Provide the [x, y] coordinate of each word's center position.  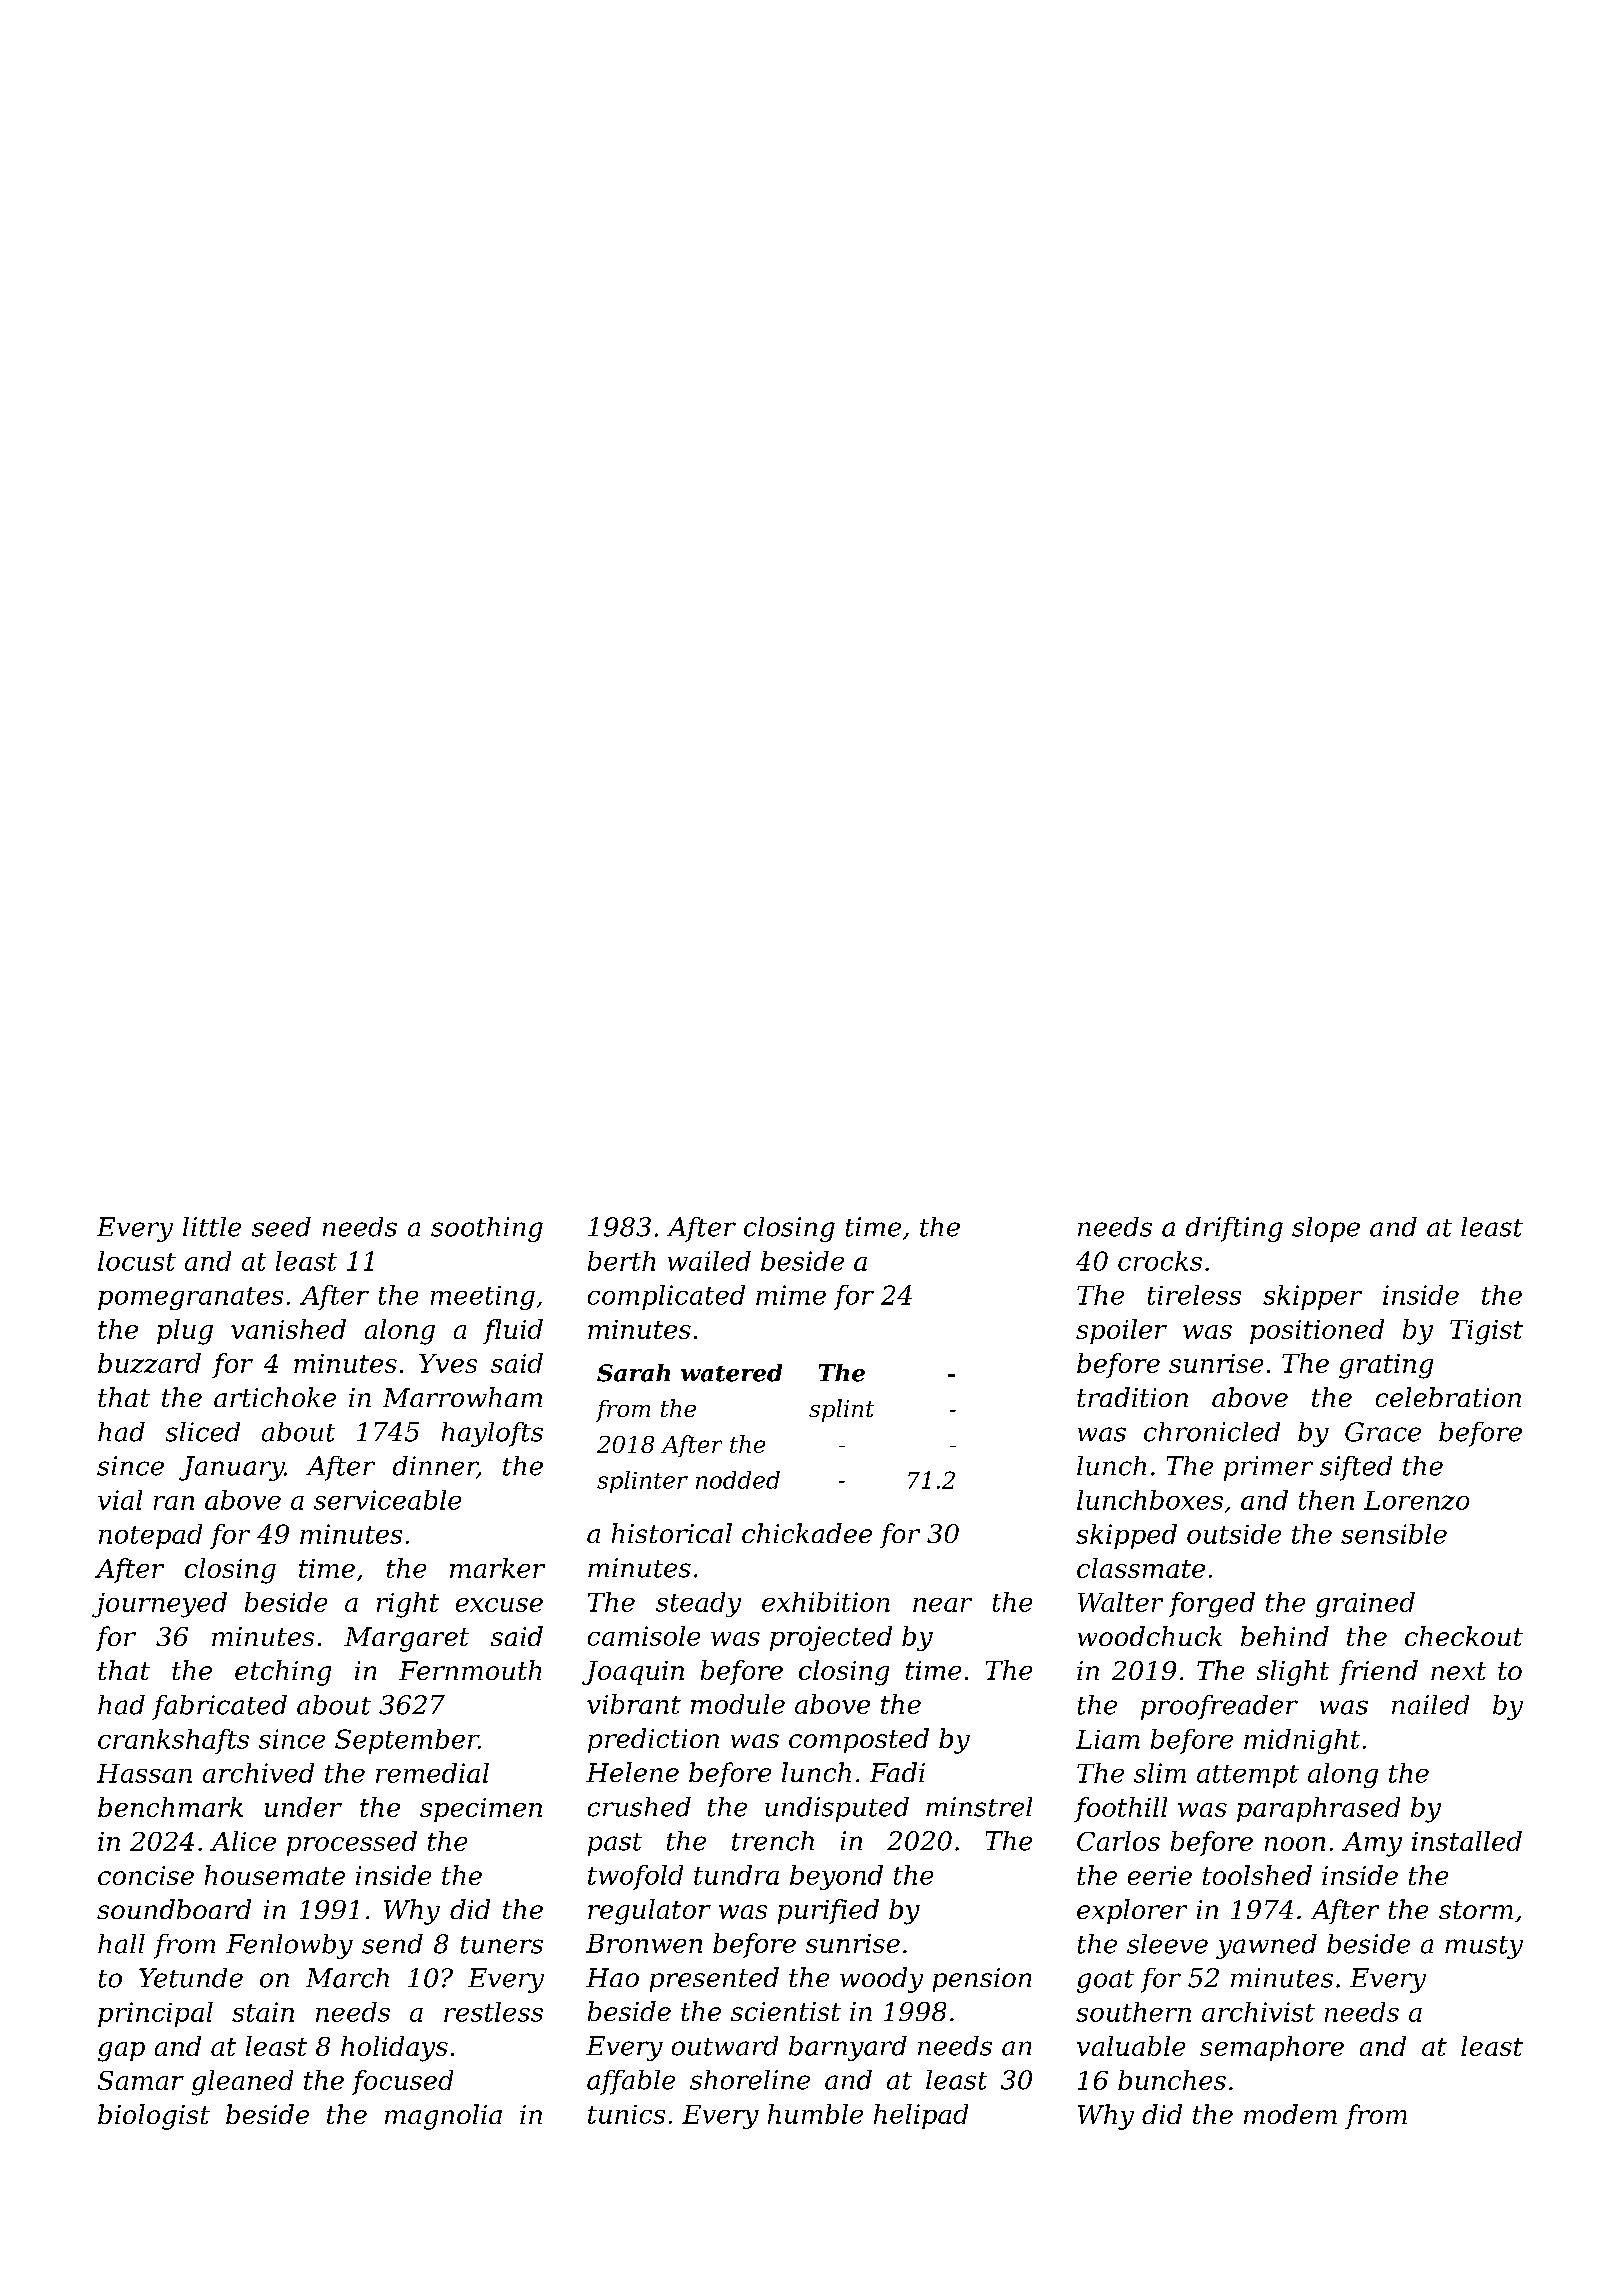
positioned [1317, 1331]
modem [1290, 2114]
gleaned [242, 2083]
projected [831, 1638]
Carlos [1118, 1841]
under [303, 1807]
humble [815, 2114]
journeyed [159, 1605]
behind [1285, 1636]
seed [281, 1227]
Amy [1372, 1844]
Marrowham [462, 1397]
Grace [1383, 1432]
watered [731, 1373]
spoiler [1121, 1331]
